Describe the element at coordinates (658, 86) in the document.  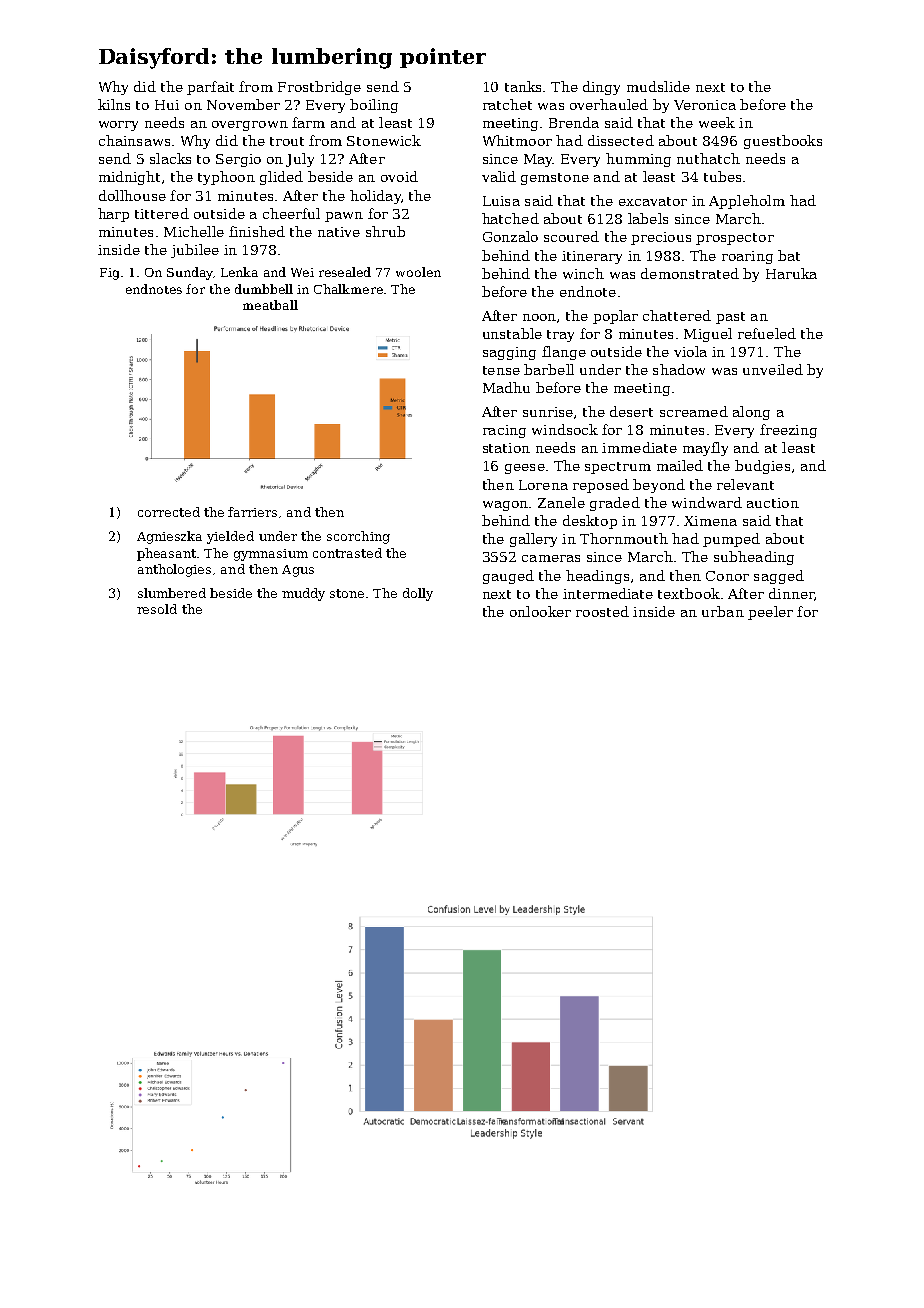
I see `mudslide` at that location.
